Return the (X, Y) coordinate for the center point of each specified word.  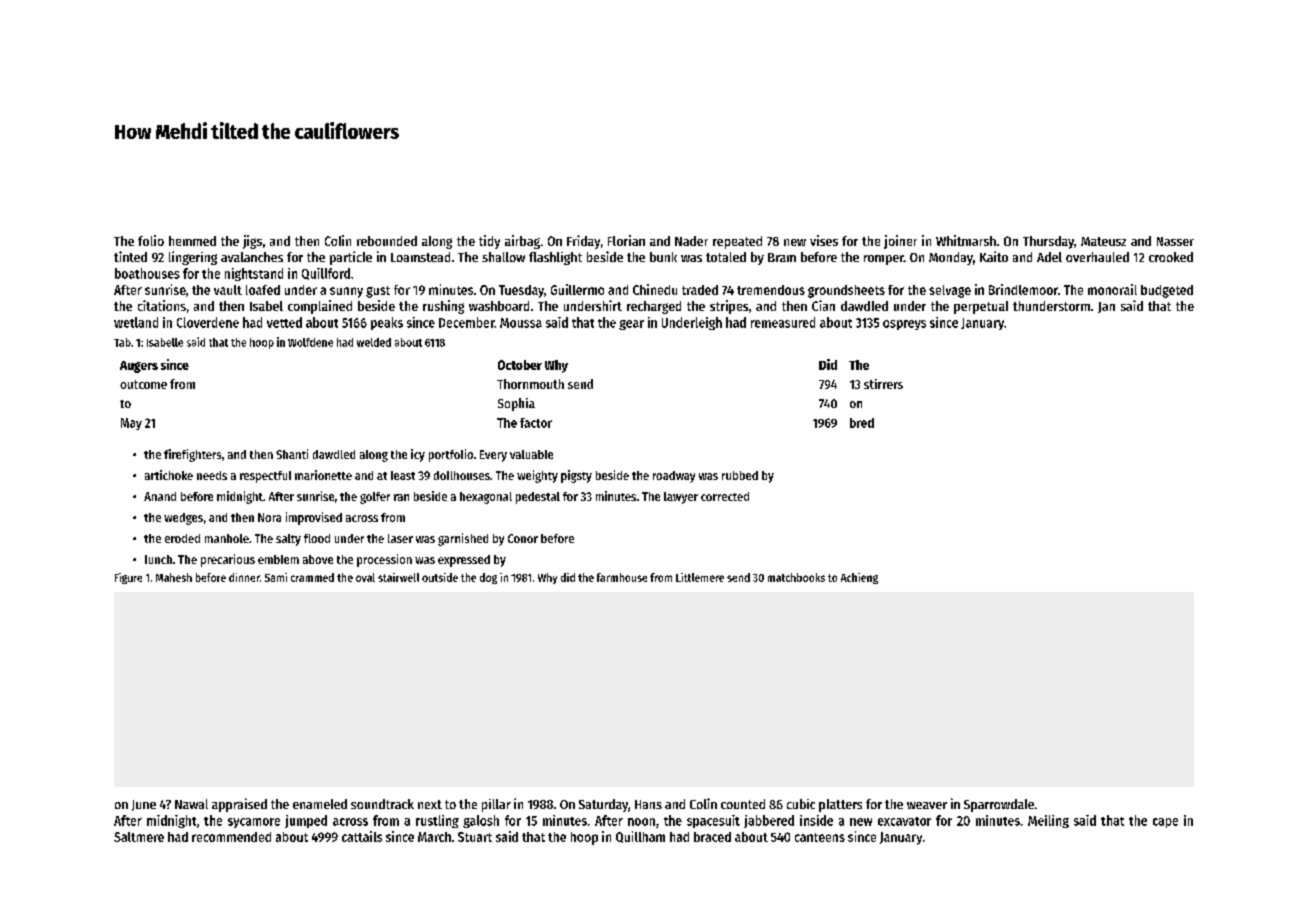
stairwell (398, 577)
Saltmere (139, 837)
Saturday (603, 805)
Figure (128, 578)
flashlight (555, 258)
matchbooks (796, 577)
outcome (143, 384)
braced (712, 837)
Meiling (1048, 821)
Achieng (859, 578)
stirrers (883, 384)
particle (351, 258)
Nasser (1175, 241)
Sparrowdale (999, 805)
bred (862, 423)
